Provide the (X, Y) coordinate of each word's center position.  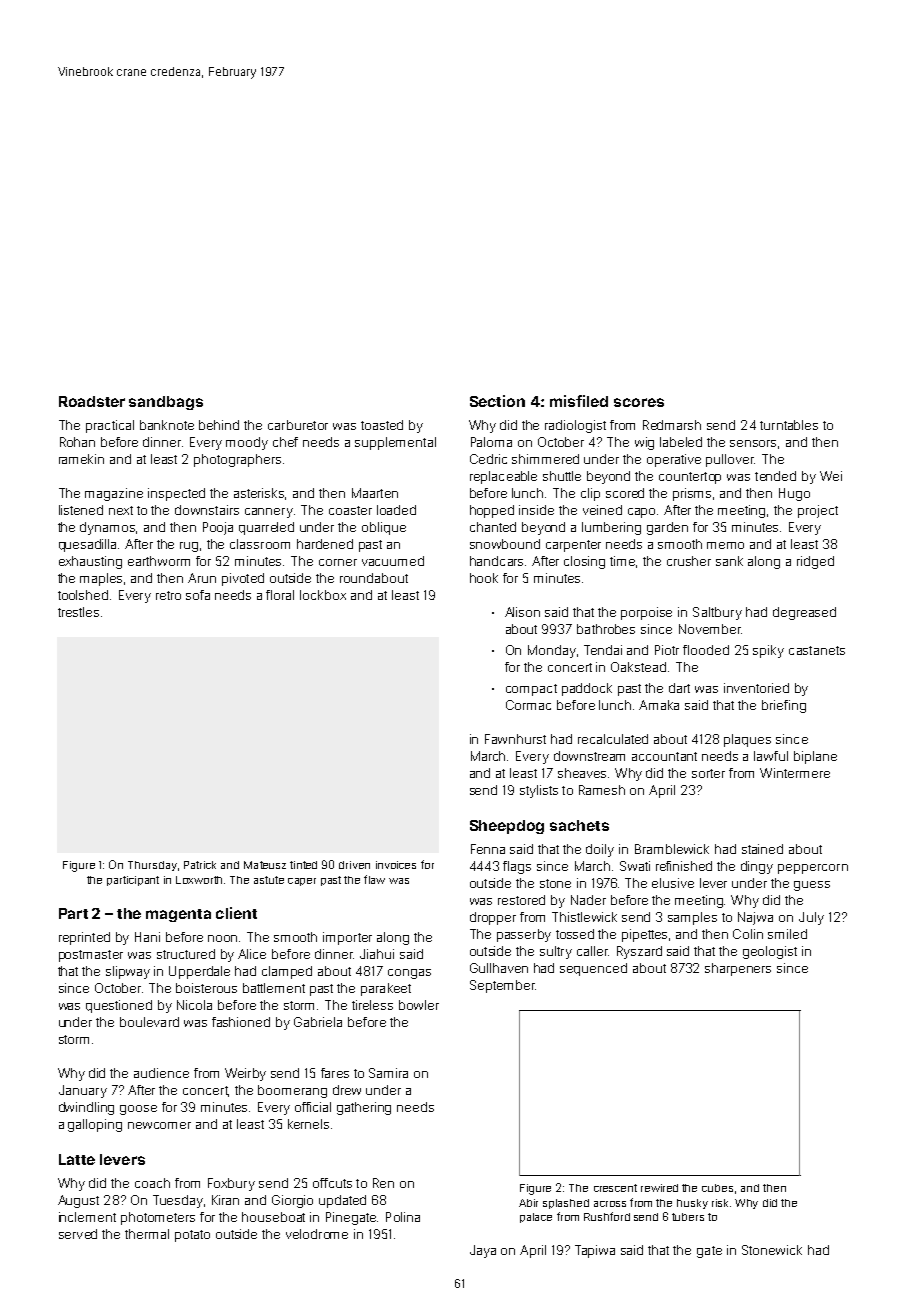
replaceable (503, 477)
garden (667, 528)
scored (625, 493)
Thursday (152, 866)
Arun (202, 578)
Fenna (488, 849)
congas (409, 974)
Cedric (488, 459)
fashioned (241, 1022)
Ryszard (639, 952)
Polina (403, 1217)
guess (812, 886)
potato (192, 1236)
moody (247, 443)
